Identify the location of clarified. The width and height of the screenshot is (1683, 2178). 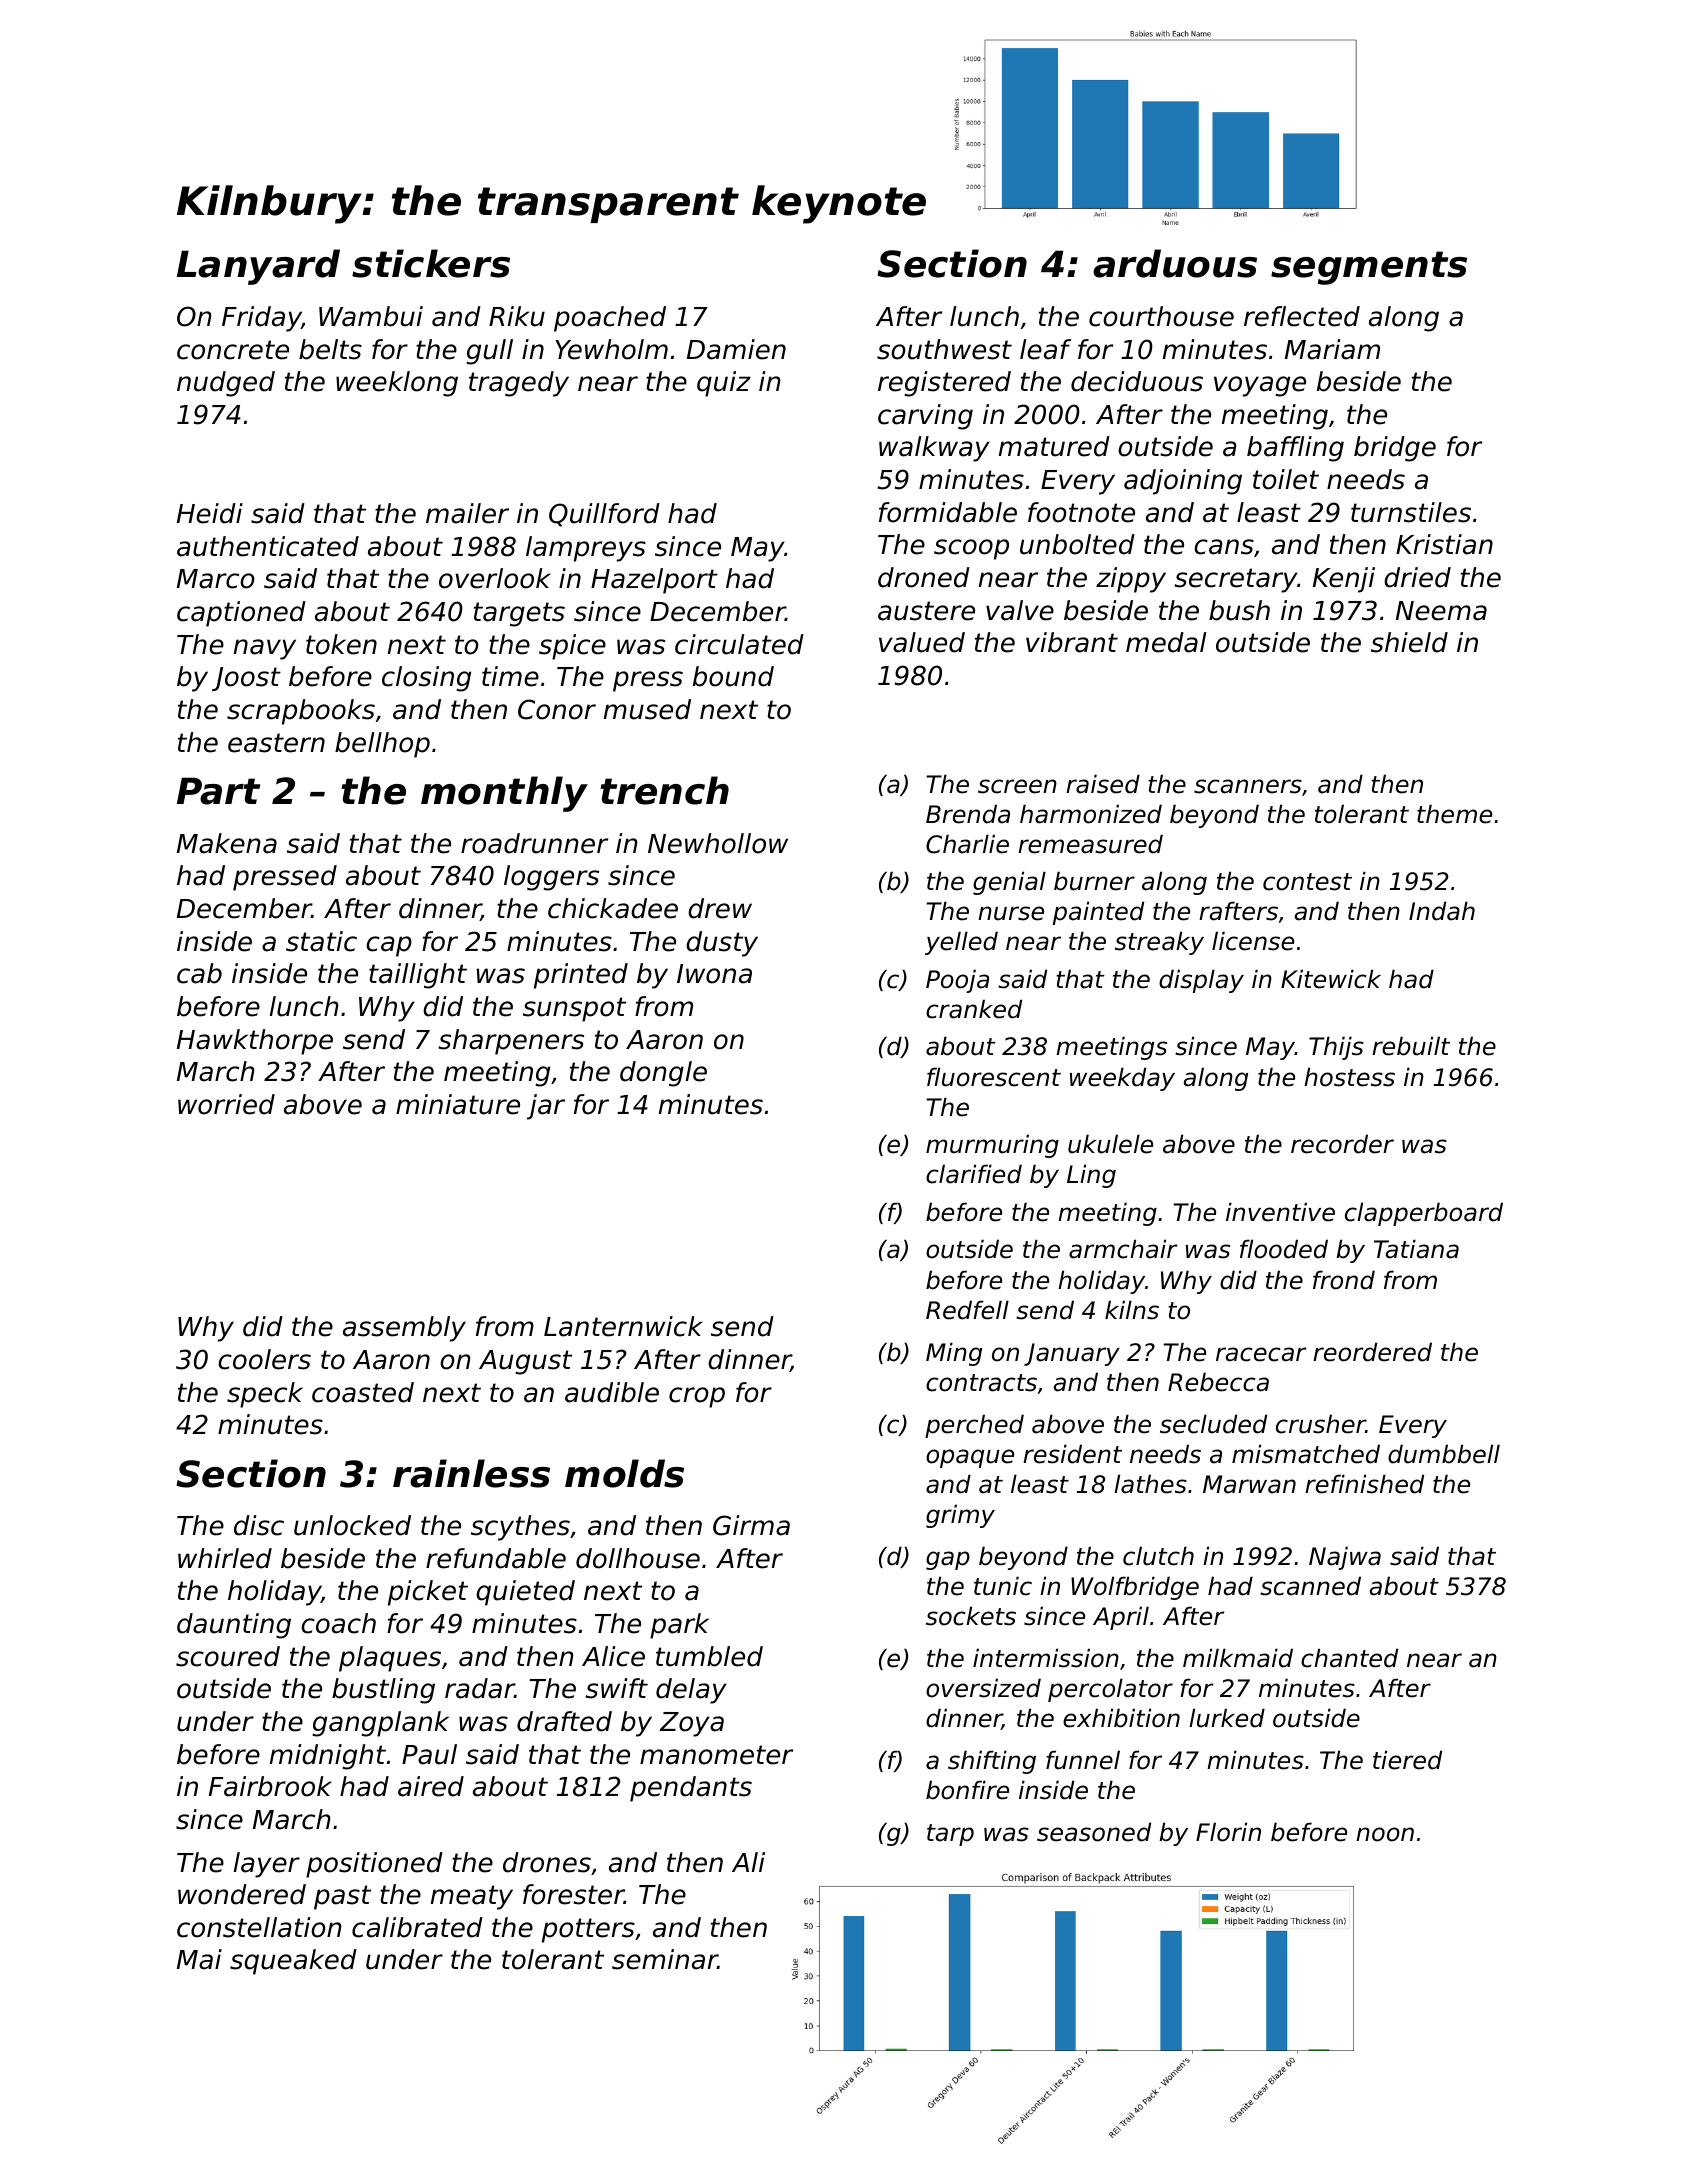
(974, 1174).
